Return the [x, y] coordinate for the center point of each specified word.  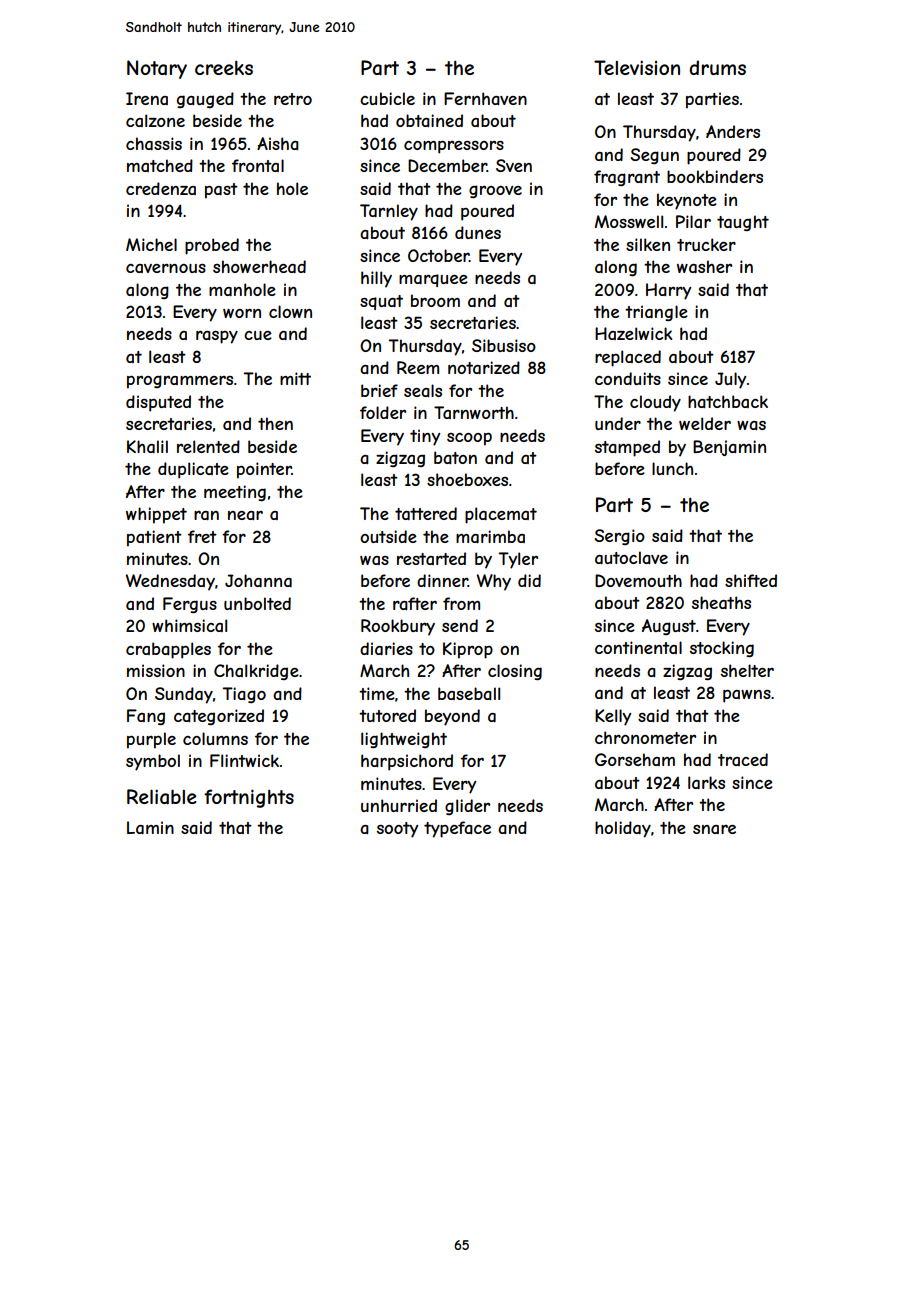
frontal [258, 165]
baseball [469, 693]
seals [423, 390]
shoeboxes [467, 479]
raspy [217, 337]
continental [638, 647]
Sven [514, 165]
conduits [628, 378]
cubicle [387, 98]
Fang [146, 717]
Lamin [150, 827]
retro [293, 99]
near [245, 515]
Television [637, 67]
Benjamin [729, 448]
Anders [733, 131]
